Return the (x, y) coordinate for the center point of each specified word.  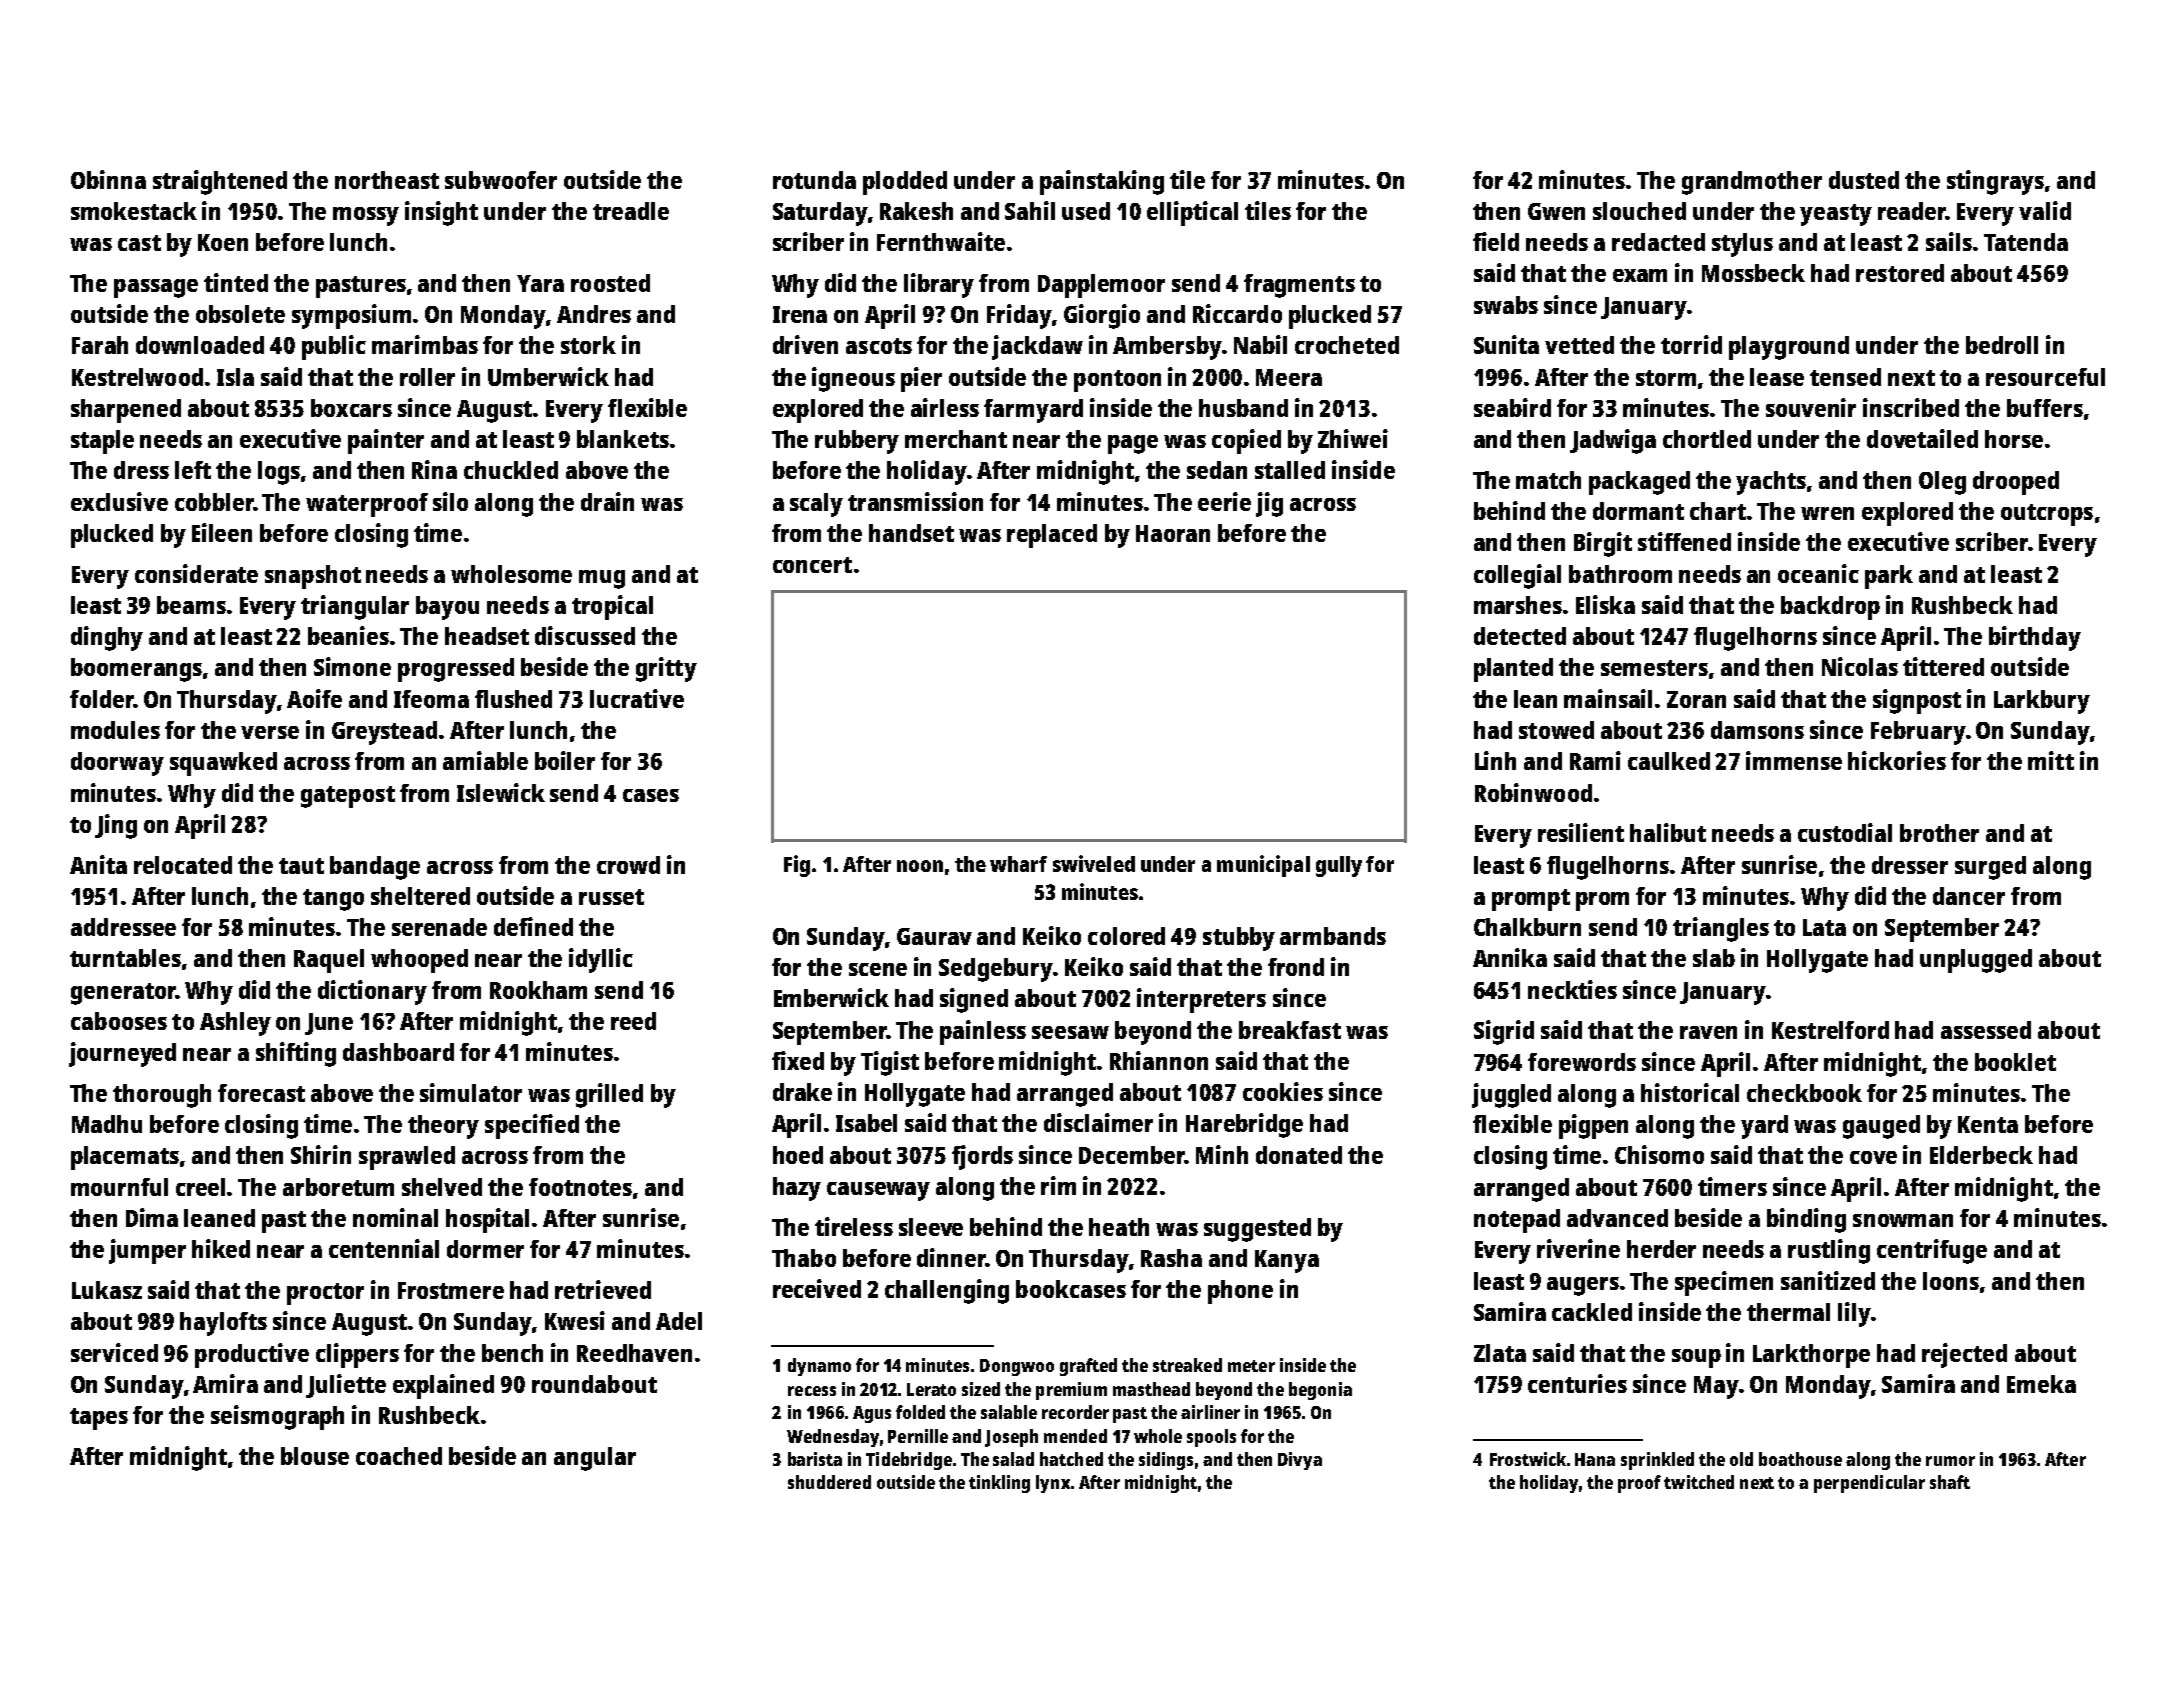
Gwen (1556, 211)
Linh (1495, 760)
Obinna (108, 179)
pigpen (1593, 1126)
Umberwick (548, 376)
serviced (114, 1352)
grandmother (1752, 183)
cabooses (119, 1021)
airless (945, 407)
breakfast (1290, 1030)
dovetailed (1922, 438)
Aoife (314, 698)
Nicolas (1860, 666)
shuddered (829, 1482)
